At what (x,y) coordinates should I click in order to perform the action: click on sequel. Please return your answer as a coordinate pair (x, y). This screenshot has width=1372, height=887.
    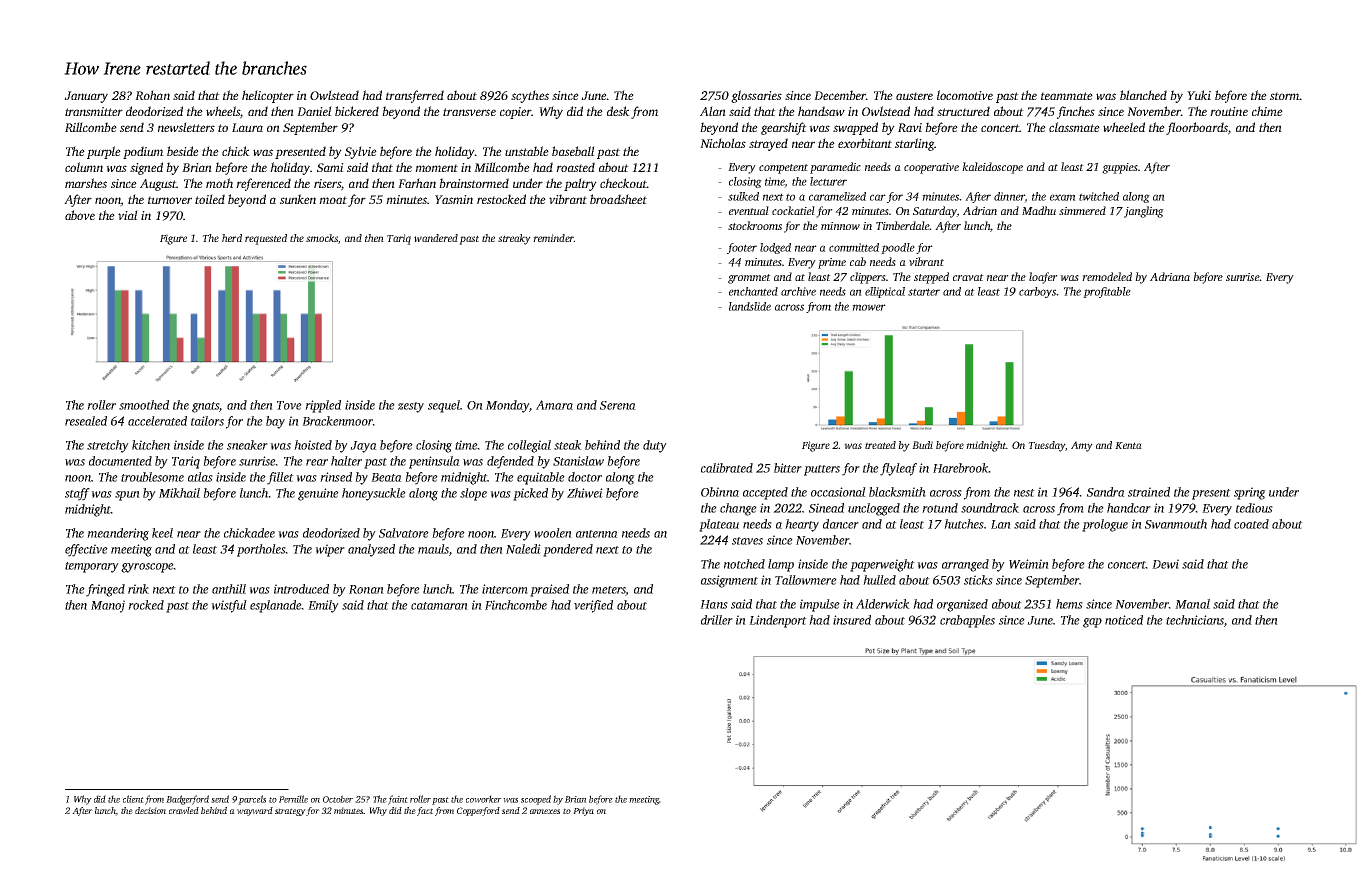
    Looking at the image, I should click on (444, 406).
